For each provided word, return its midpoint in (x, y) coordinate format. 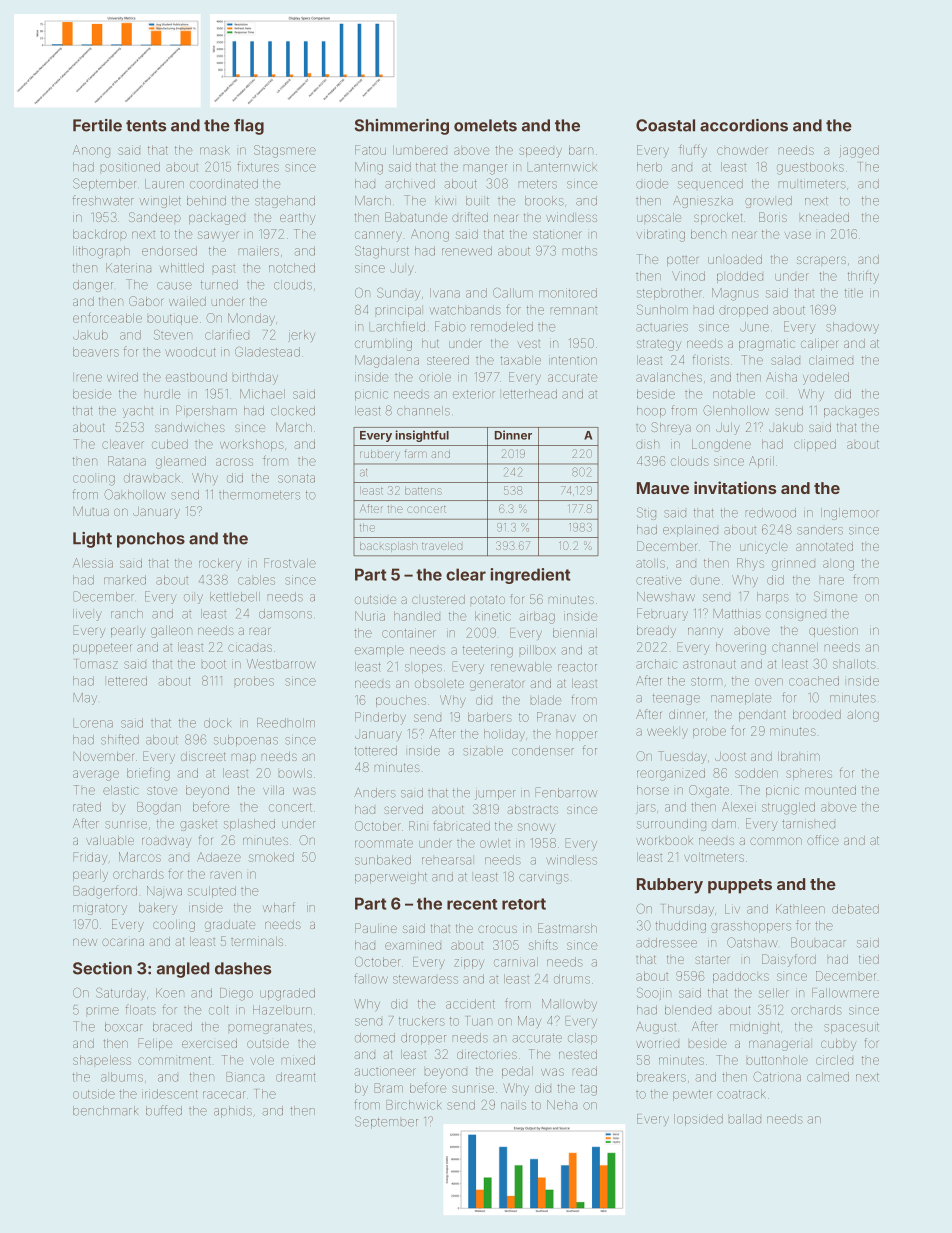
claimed (831, 360)
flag (249, 127)
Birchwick (414, 1105)
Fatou (370, 150)
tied (869, 959)
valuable (110, 840)
